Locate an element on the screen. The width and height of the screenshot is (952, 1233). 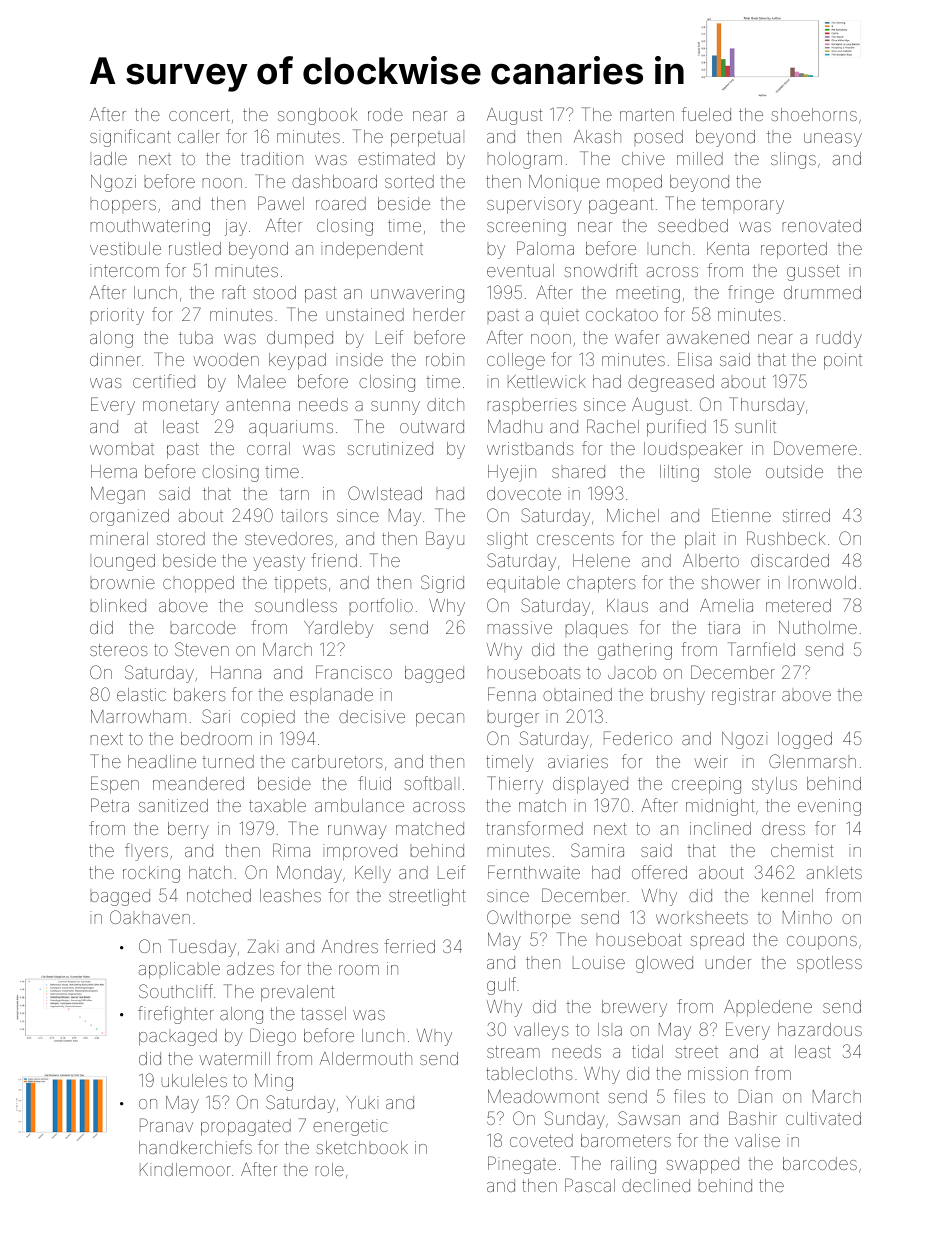
concert is located at coordinates (199, 115).
